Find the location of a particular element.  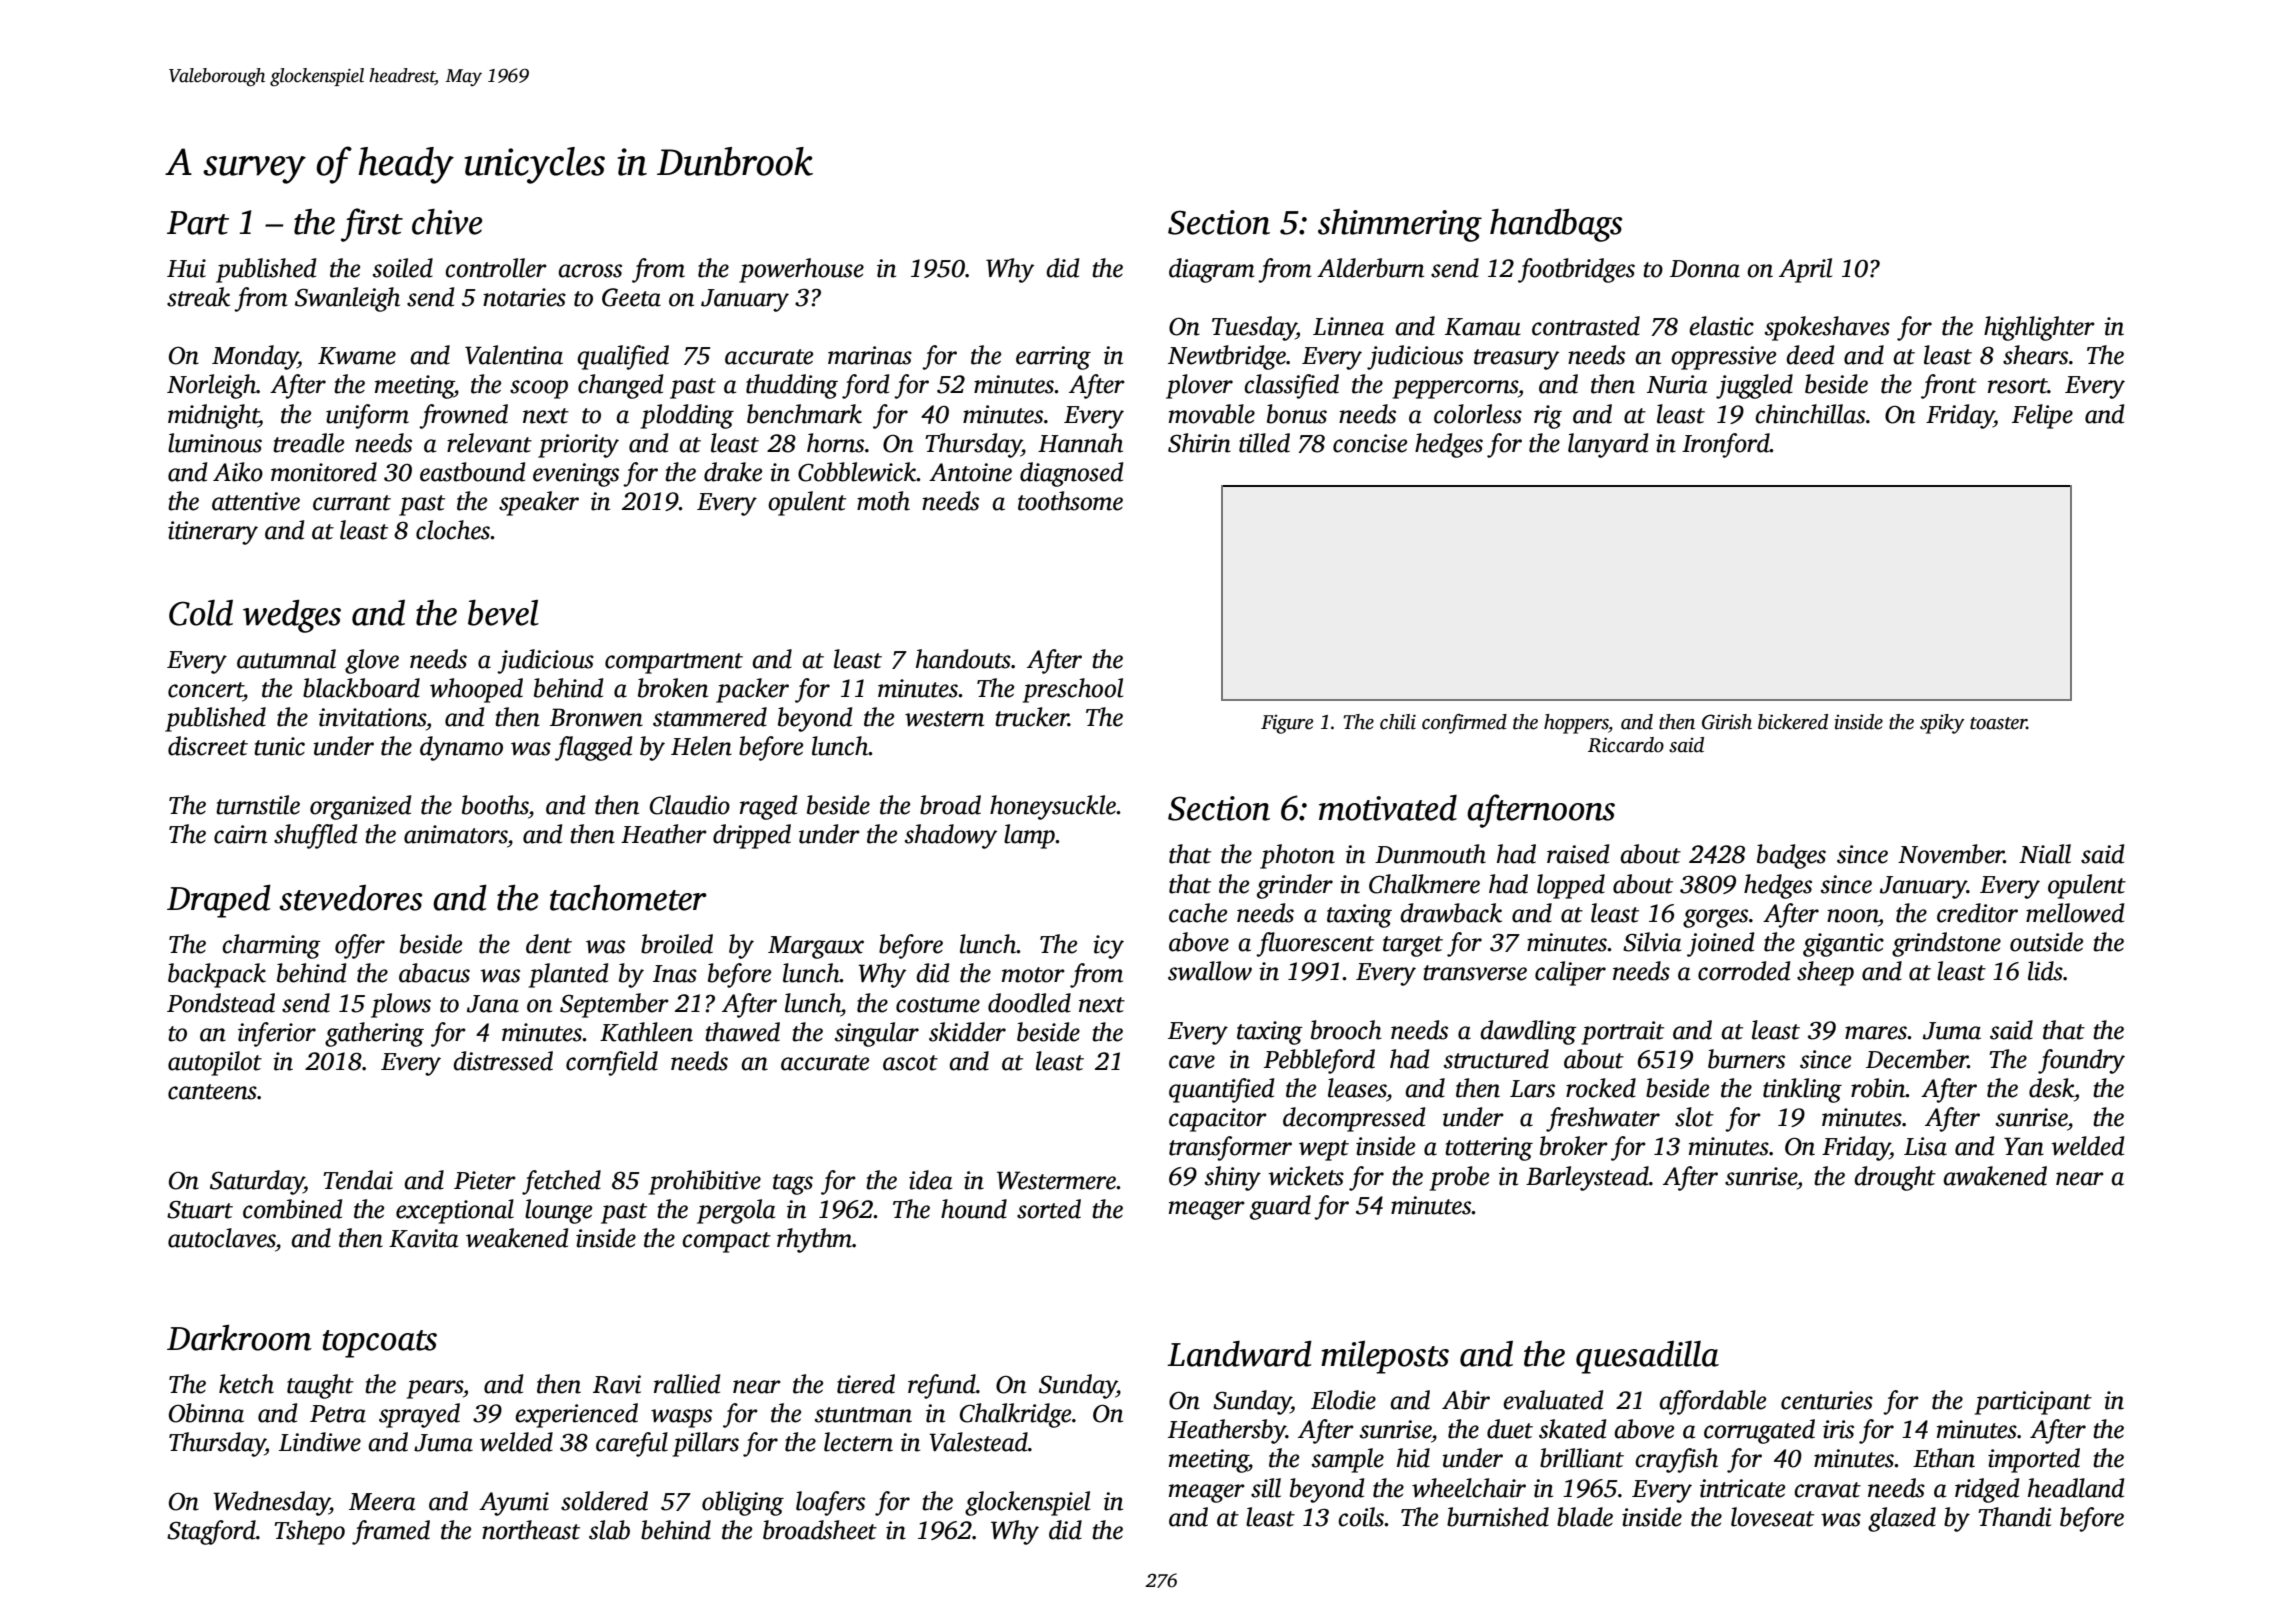

Felipe is located at coordinates (2042, 416).
